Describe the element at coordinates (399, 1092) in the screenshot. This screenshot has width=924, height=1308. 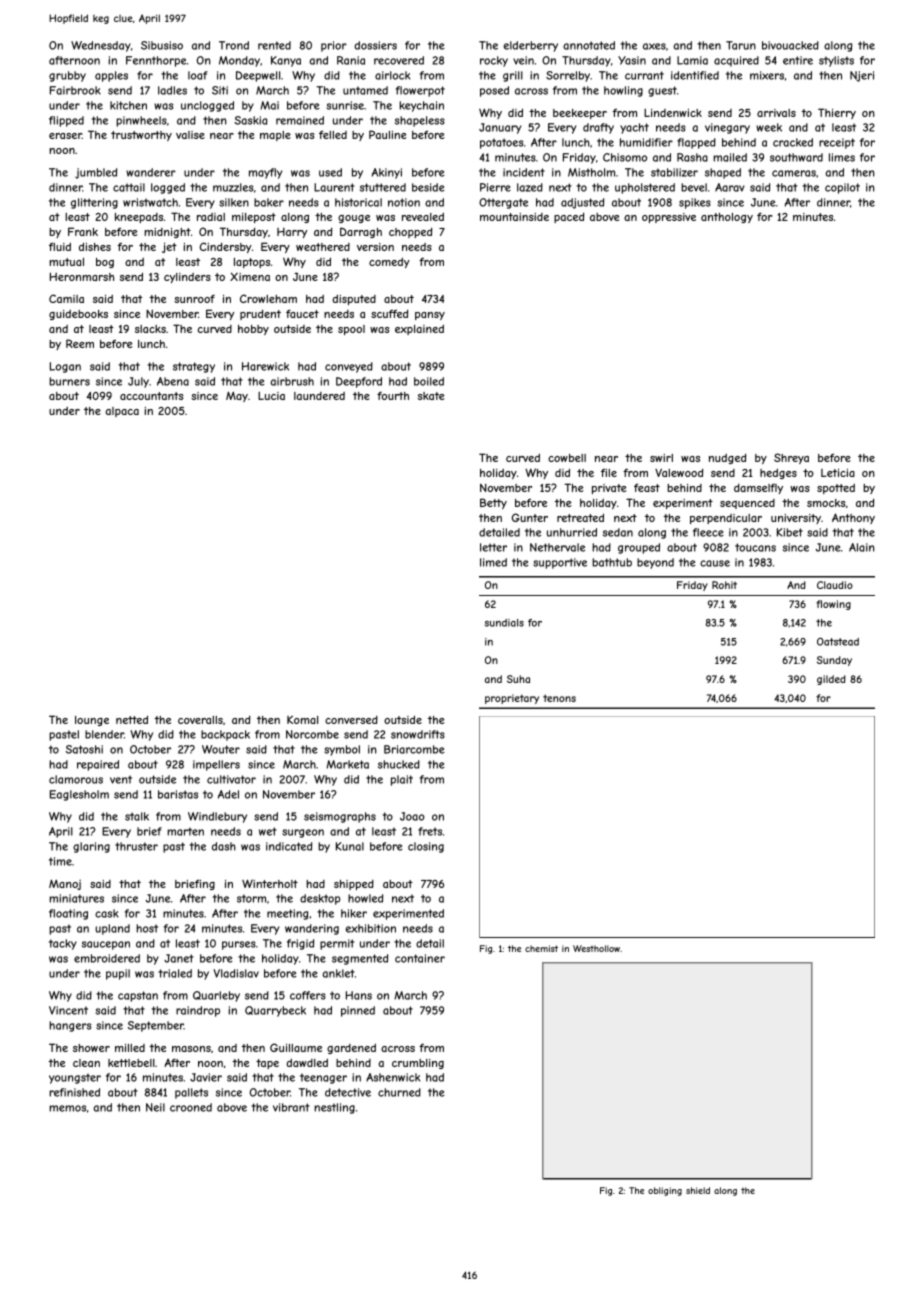
I see `churned` at that location.
